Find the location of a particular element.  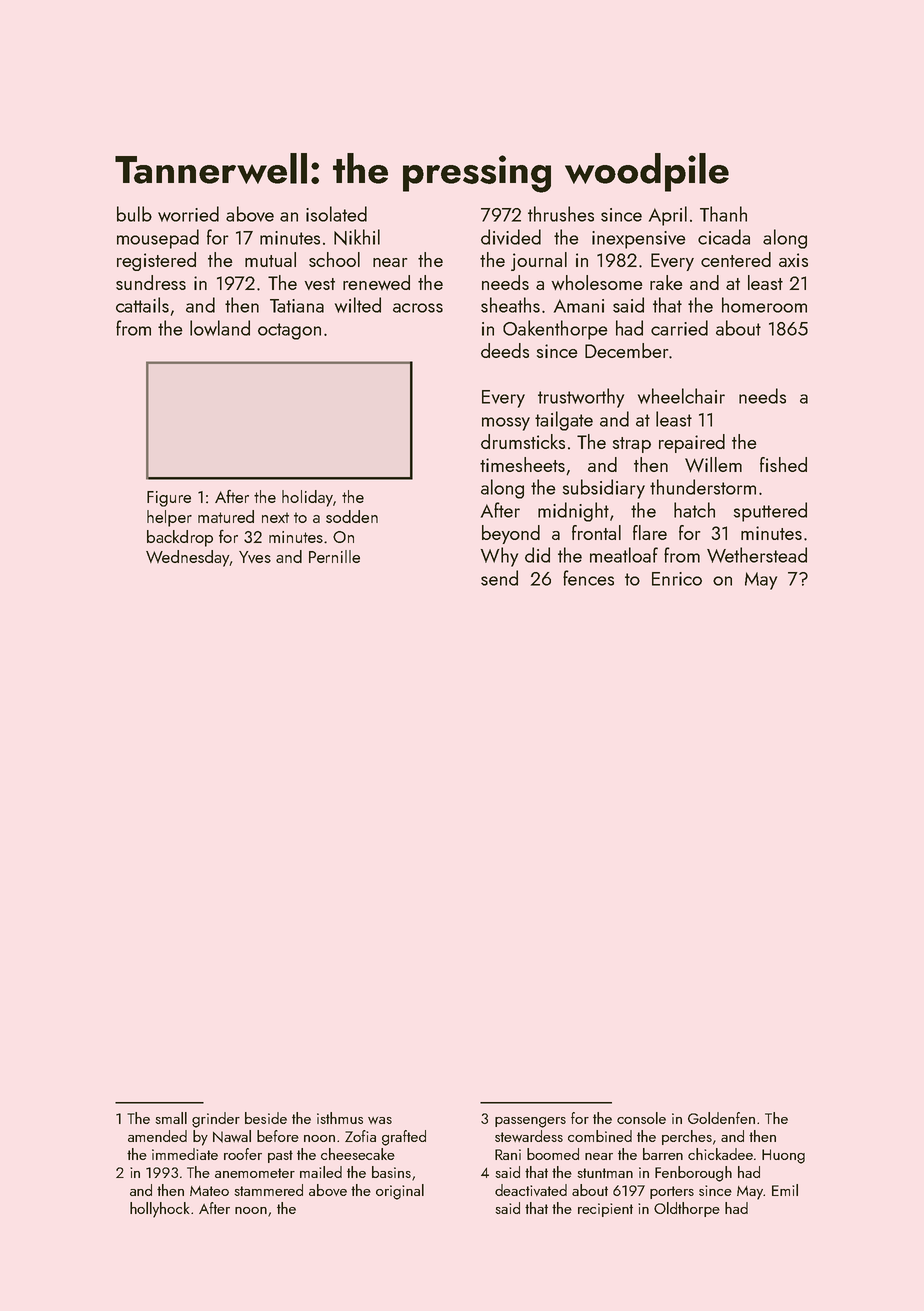

fished is located at coordinates (783, 464).
